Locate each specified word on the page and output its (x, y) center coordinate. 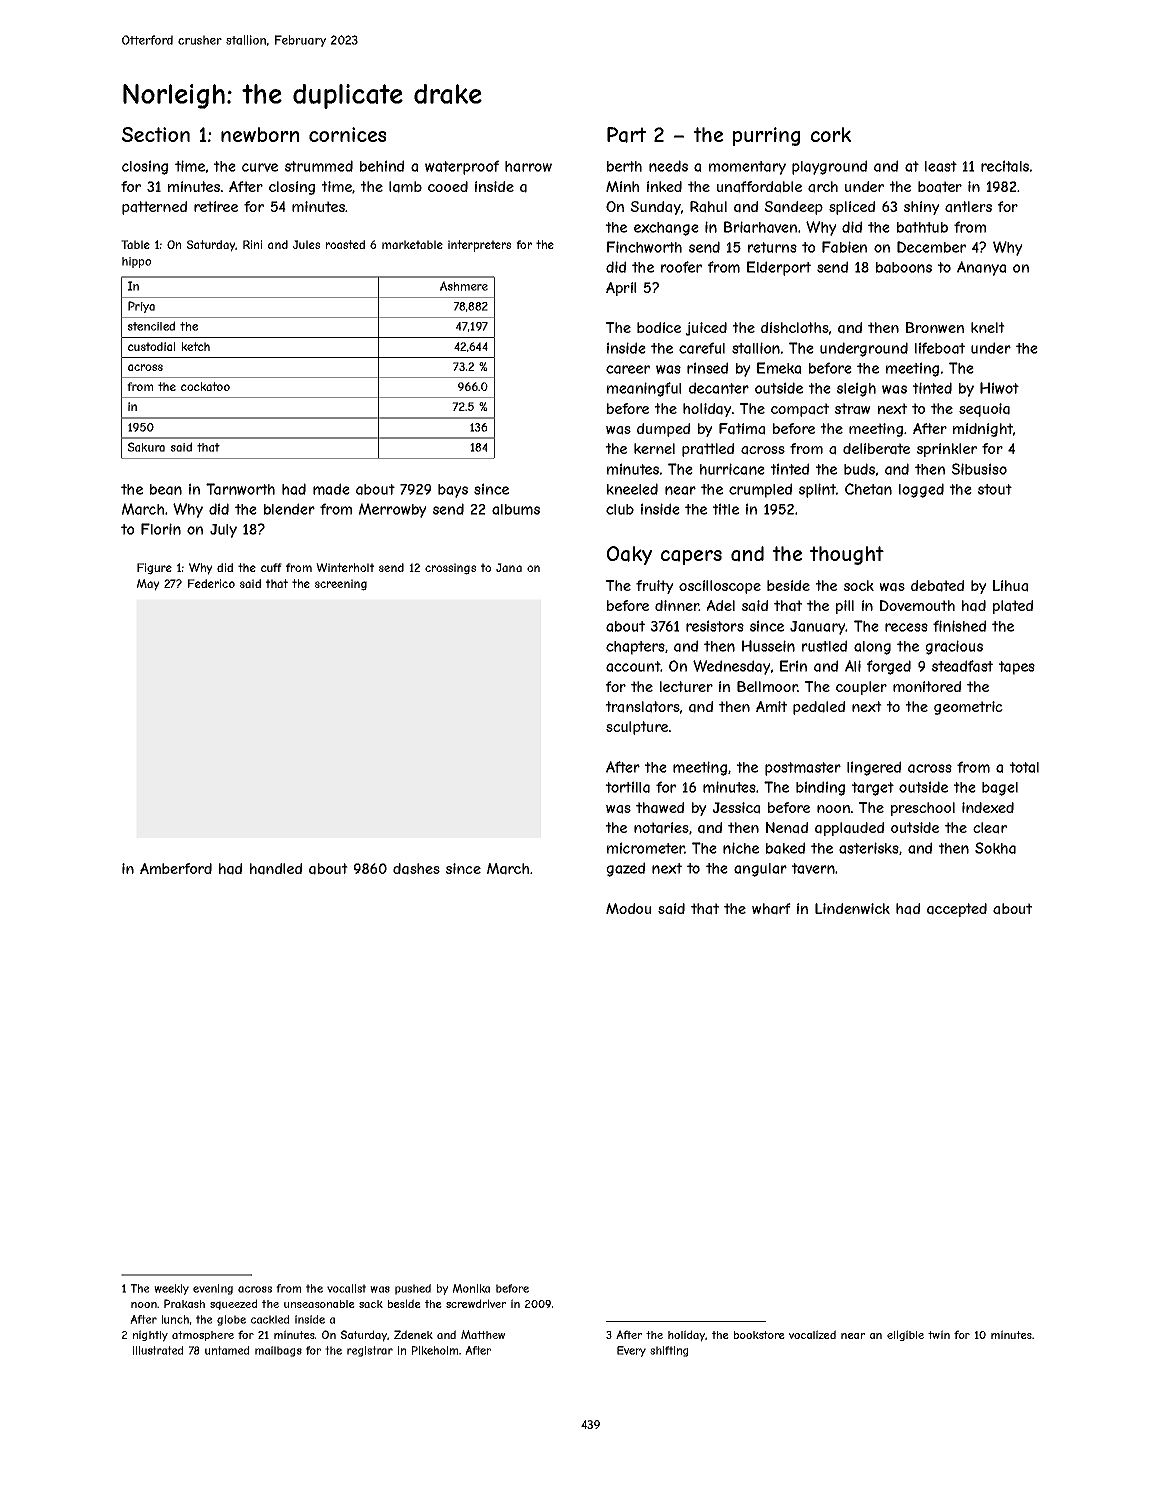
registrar (370, 1351)
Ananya (981, 268)
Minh (622, 186)
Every (631, 1351)
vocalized (812, 1334)
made (331, 489)
